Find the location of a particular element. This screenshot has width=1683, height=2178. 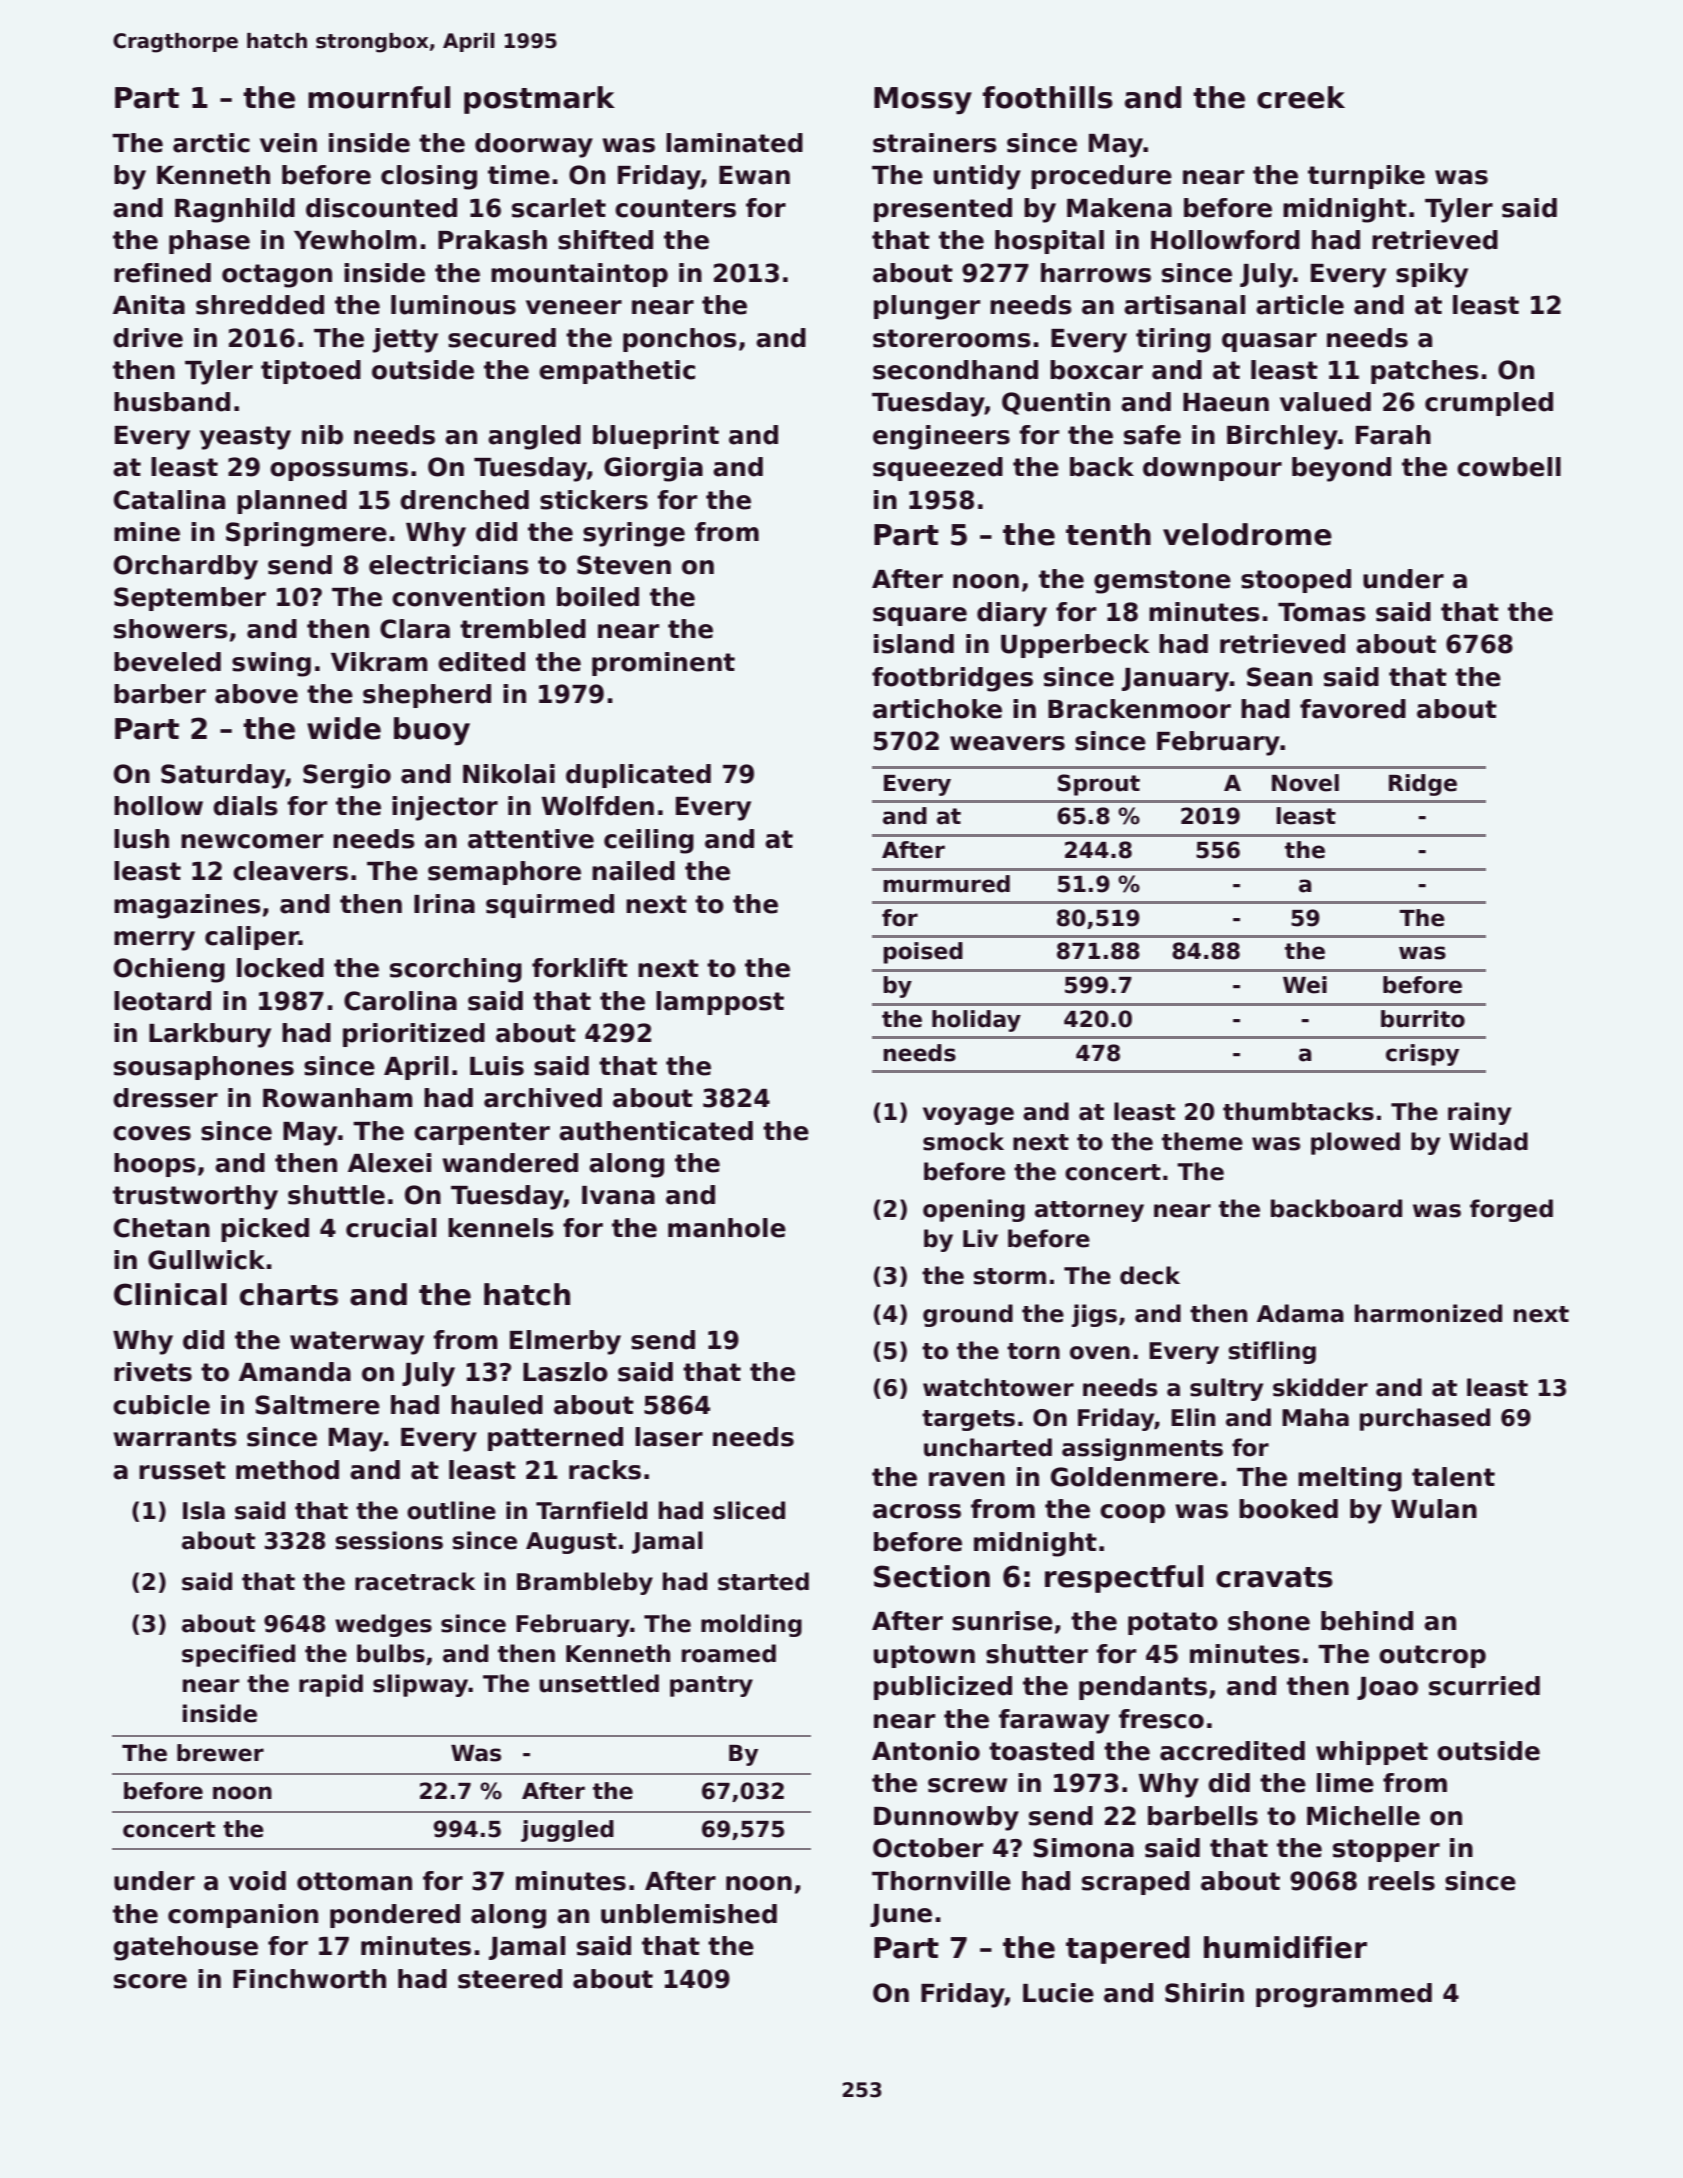

turnpike is located at coordinates (1366, 177).
